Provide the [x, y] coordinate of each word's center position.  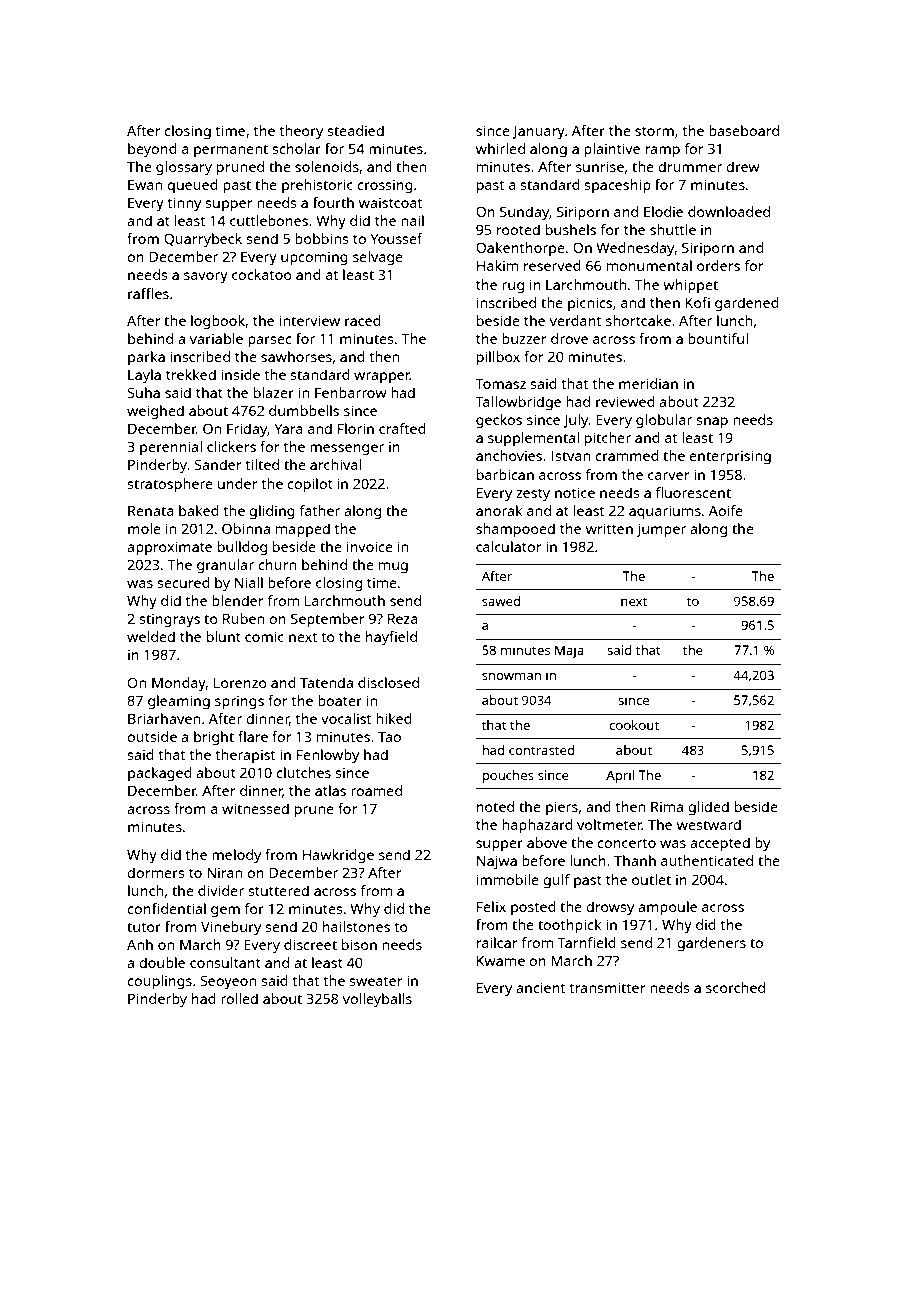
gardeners [711, 944]
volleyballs [377, 1000]
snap [712, 423]
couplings [159, 982]
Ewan [145, 184]
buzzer [524, 338]
